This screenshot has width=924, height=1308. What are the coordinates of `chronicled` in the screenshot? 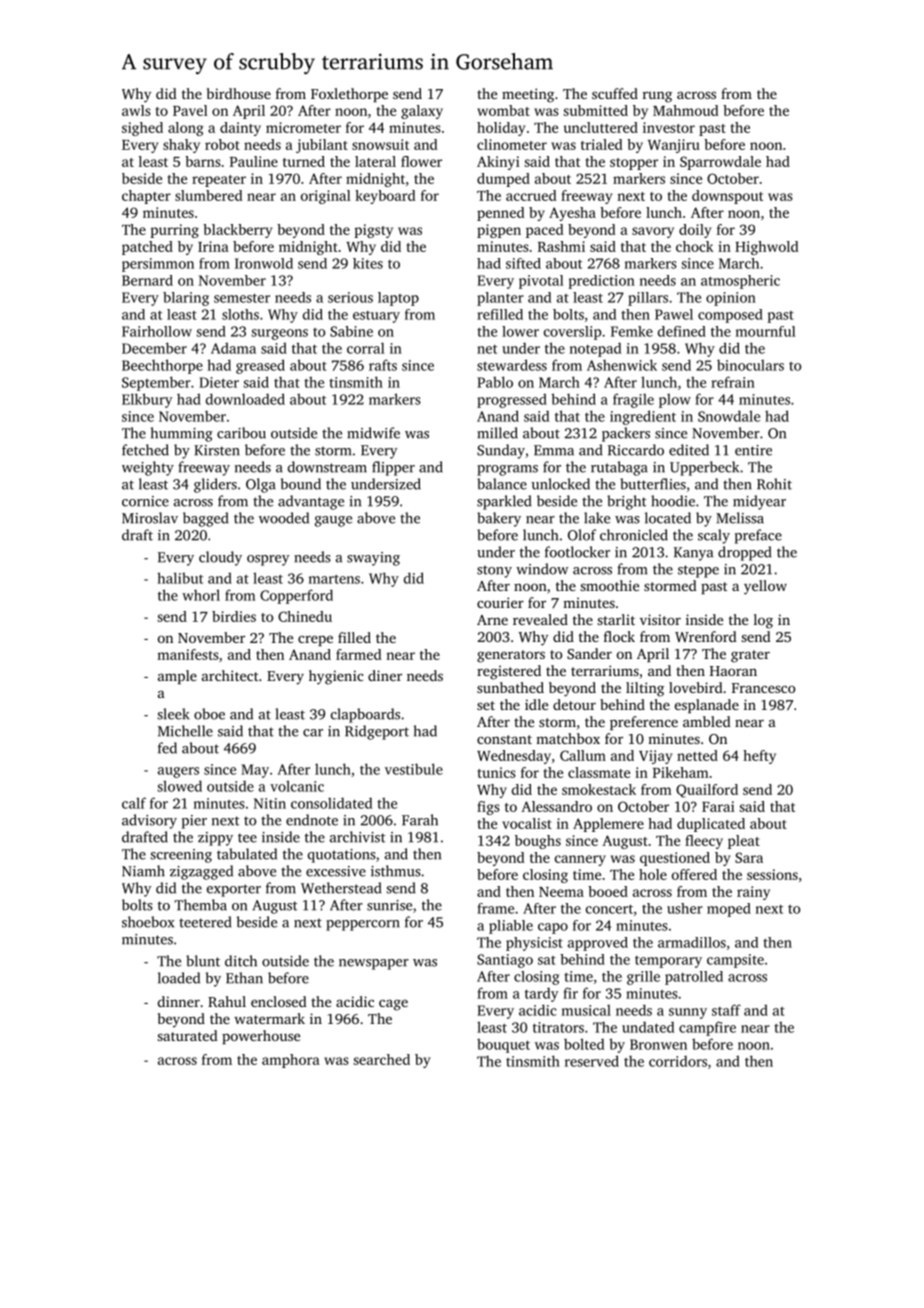 It's located at (634, 535).
